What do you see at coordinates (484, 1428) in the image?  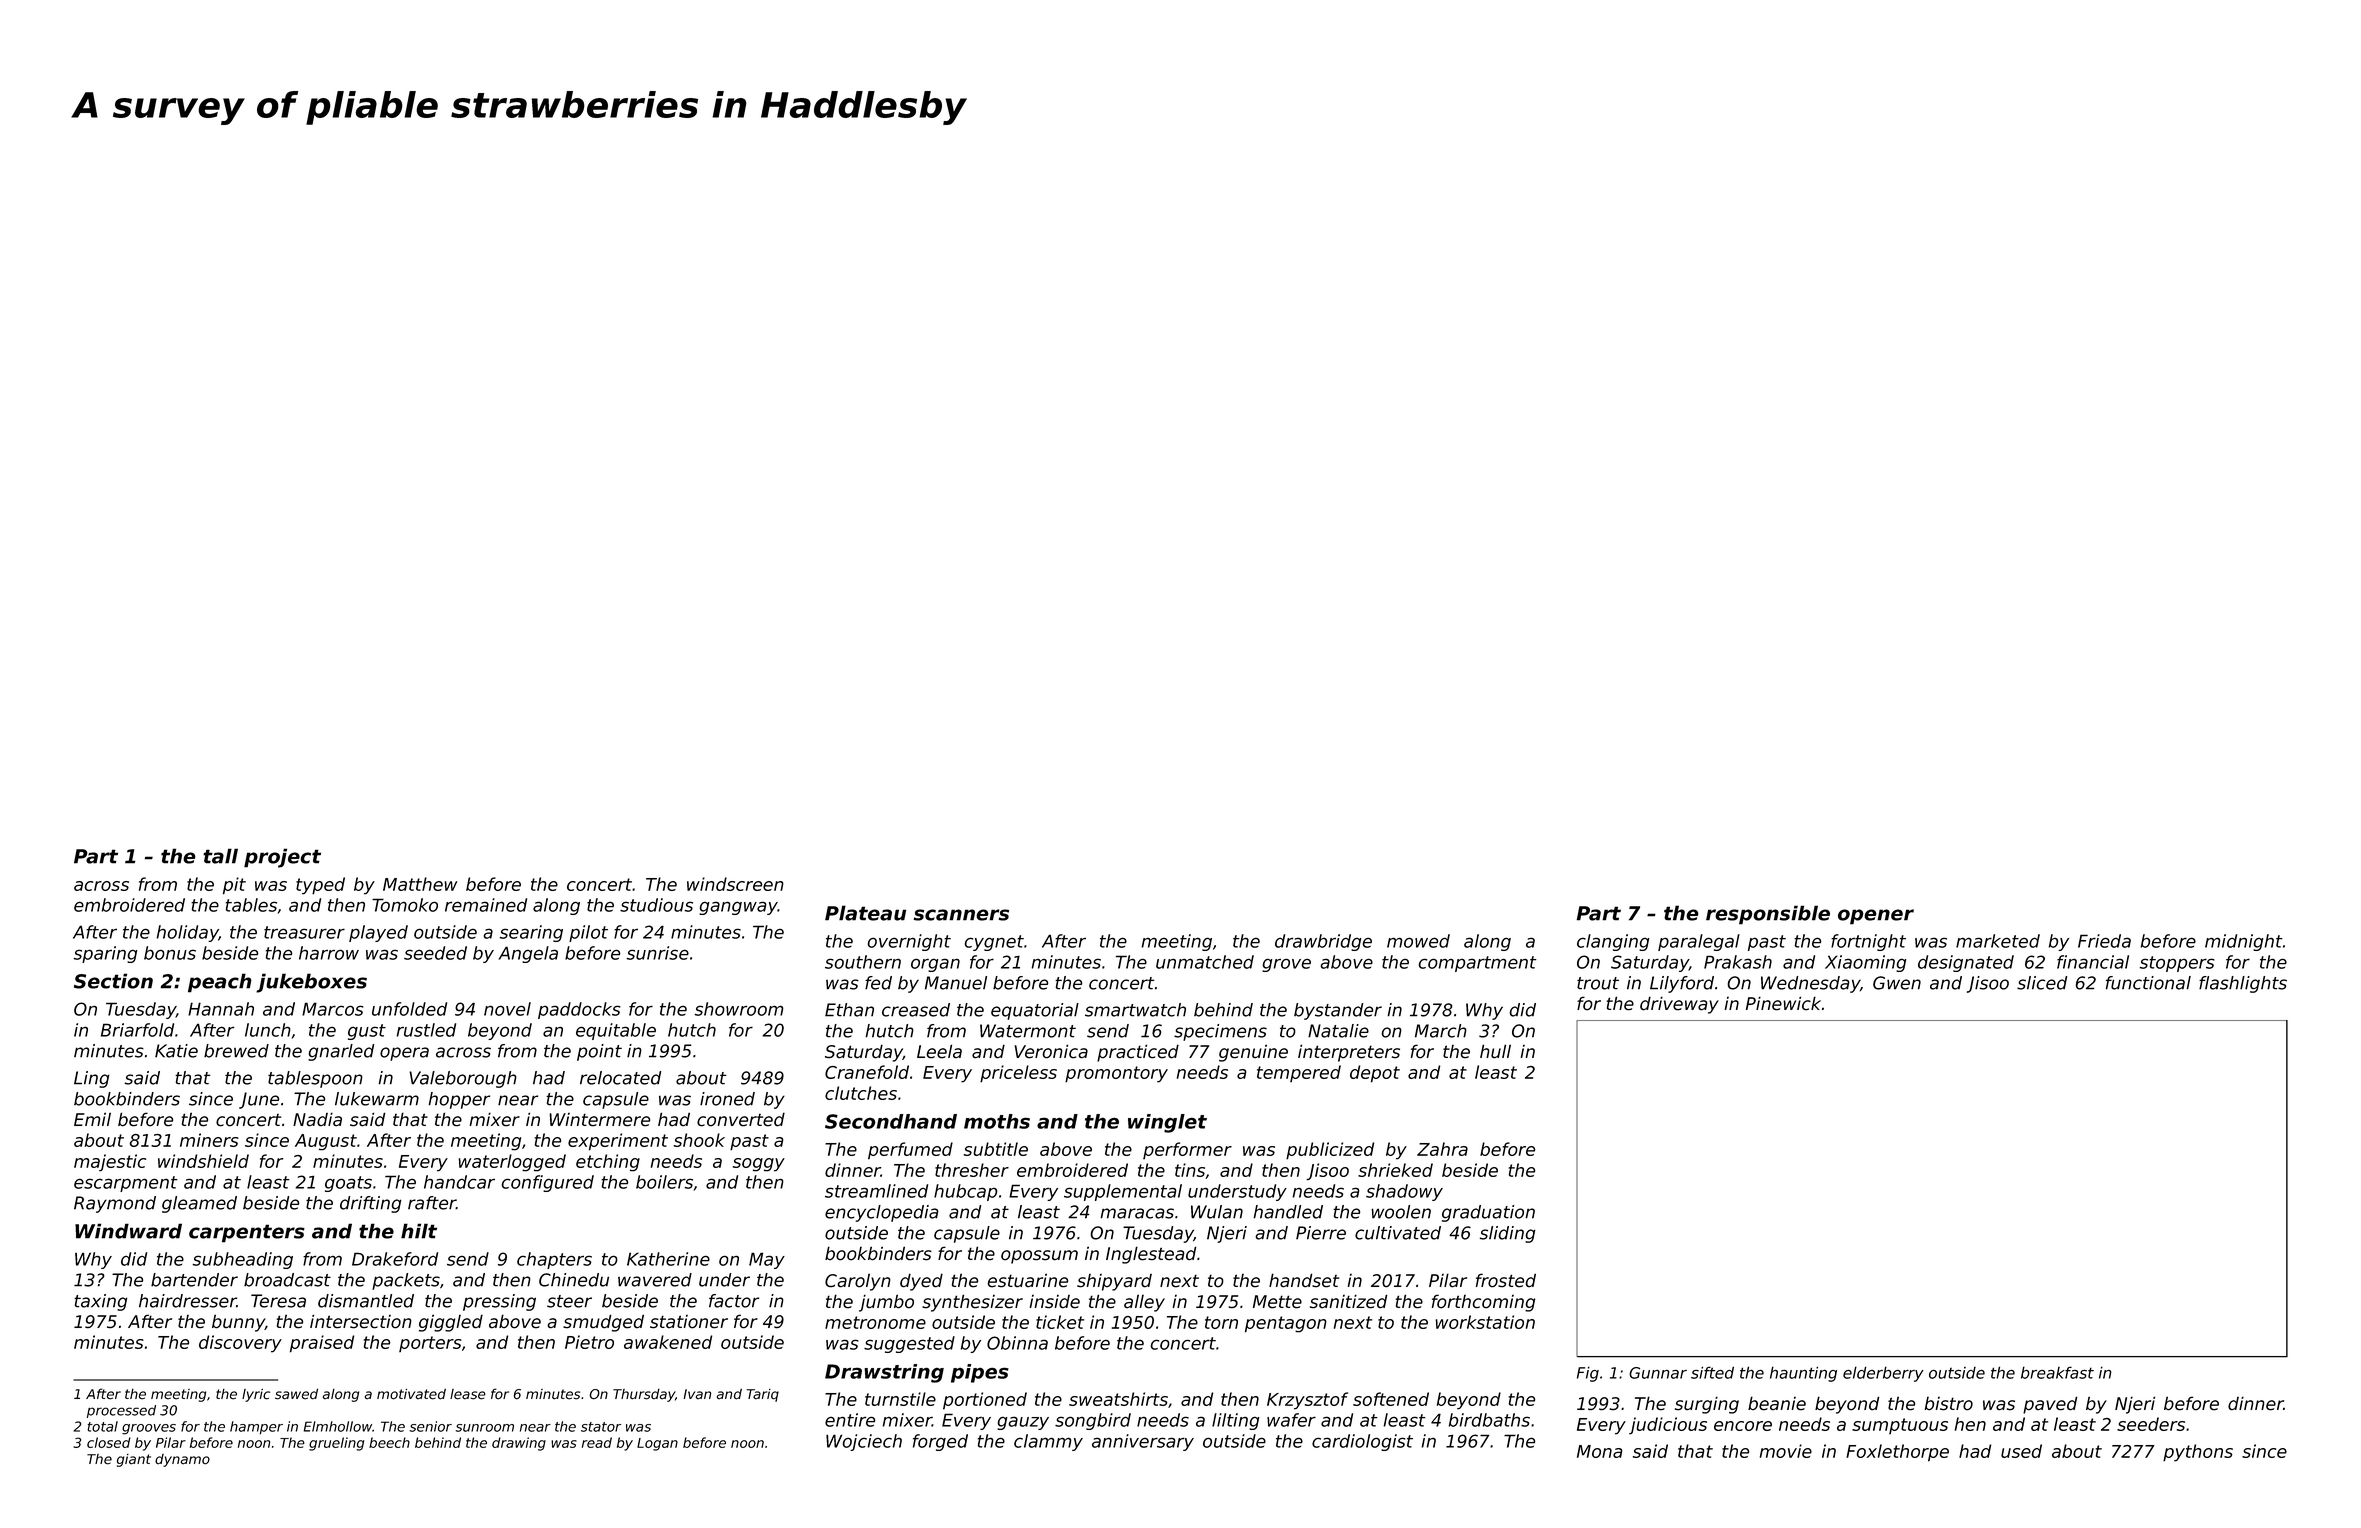 I see `sunroom` at bounding box center [484, 1428].
